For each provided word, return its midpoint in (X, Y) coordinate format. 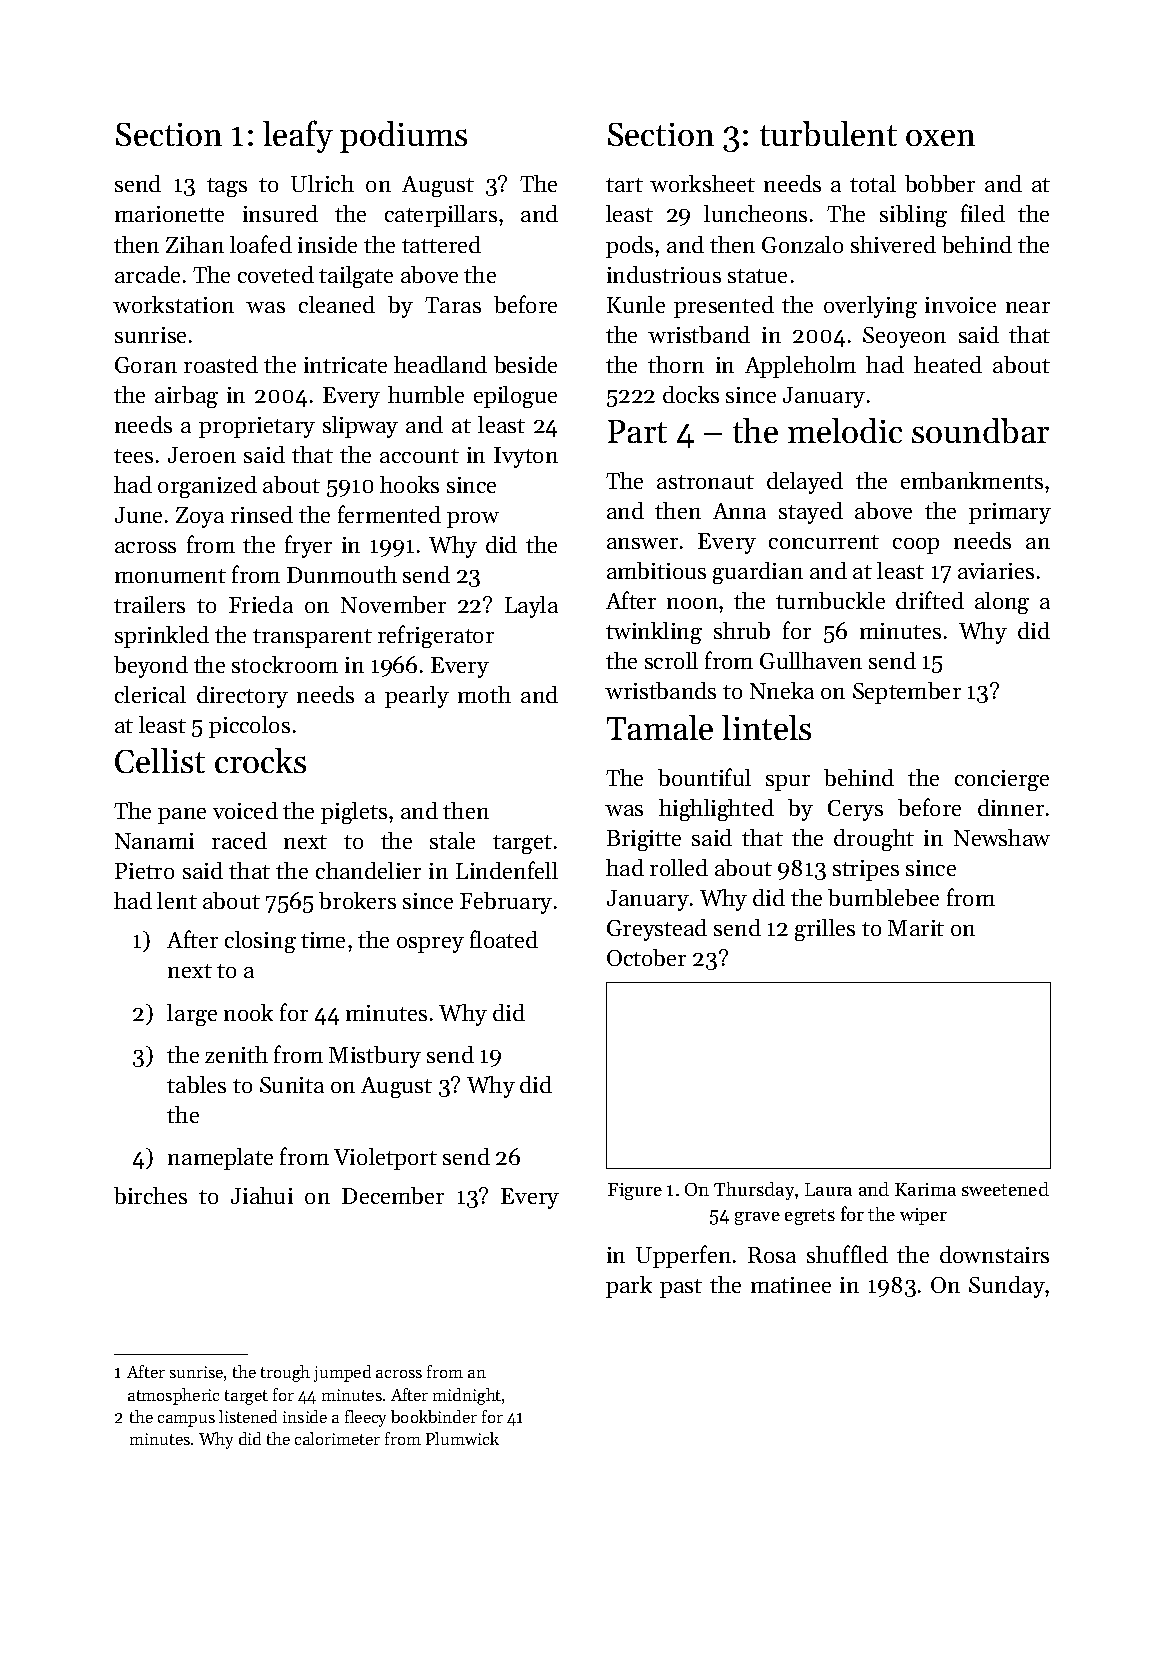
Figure (635, 1191)
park (629, 1287)
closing (260, 942)
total (873, 183)
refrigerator (436, 636)
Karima (925, 1189)
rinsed (262, 514)
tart (624, 185)
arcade (147, 274)
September (907, 693)
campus (186, 1421)
